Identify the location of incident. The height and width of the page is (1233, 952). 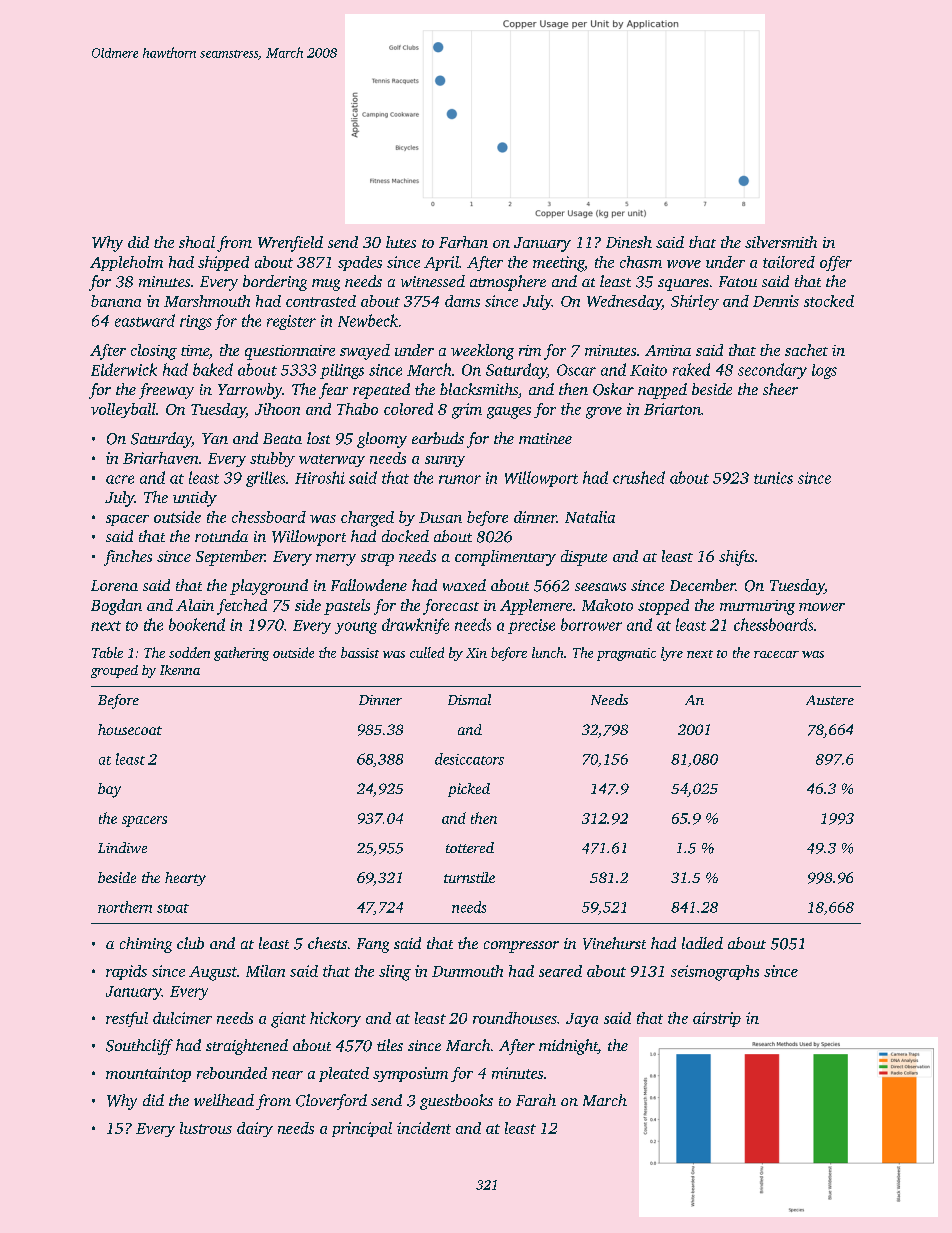
(424, 1128).
